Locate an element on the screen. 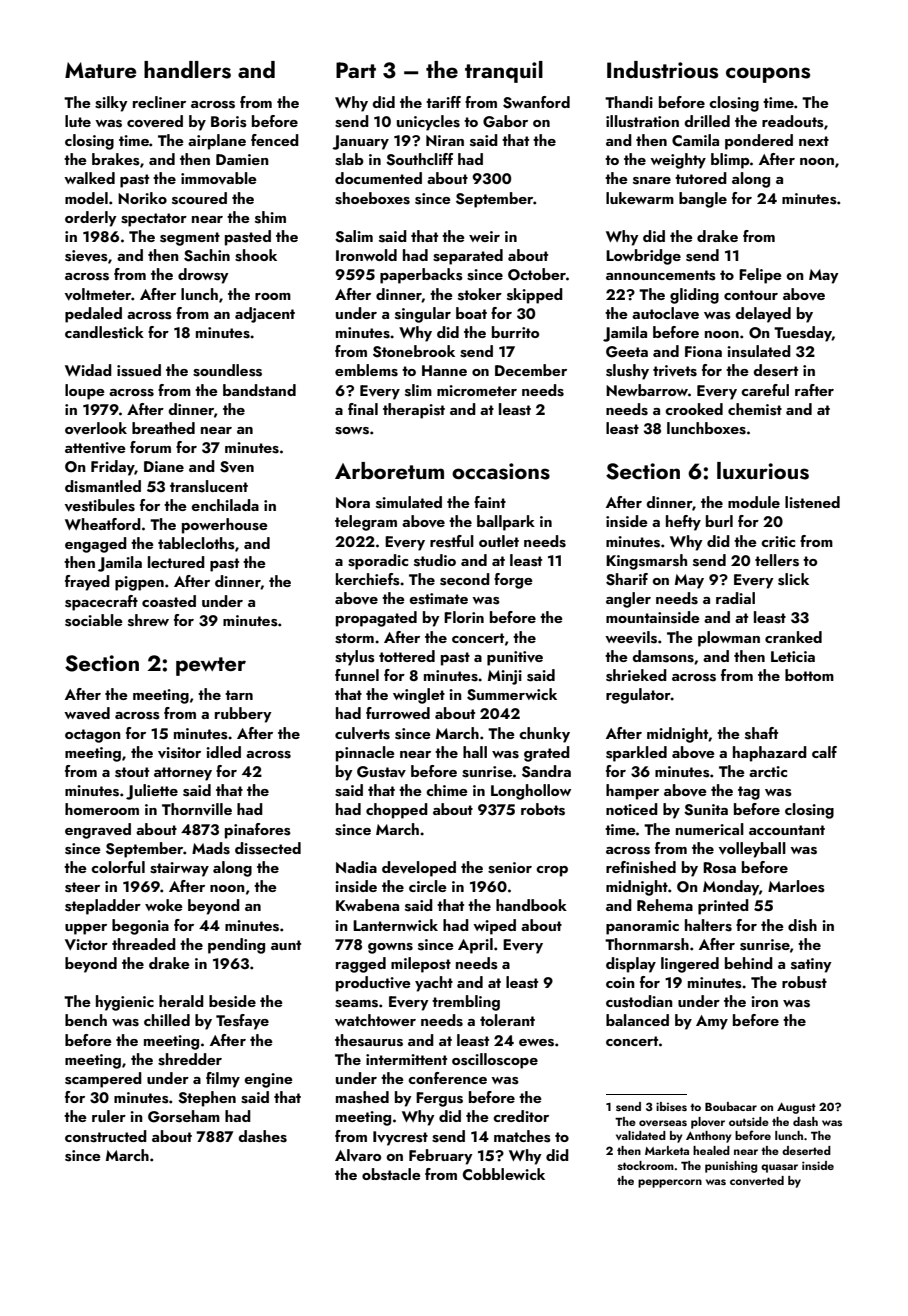 This screenshot has height=1316, width=908. forge is located at coordinates (513, 581).
